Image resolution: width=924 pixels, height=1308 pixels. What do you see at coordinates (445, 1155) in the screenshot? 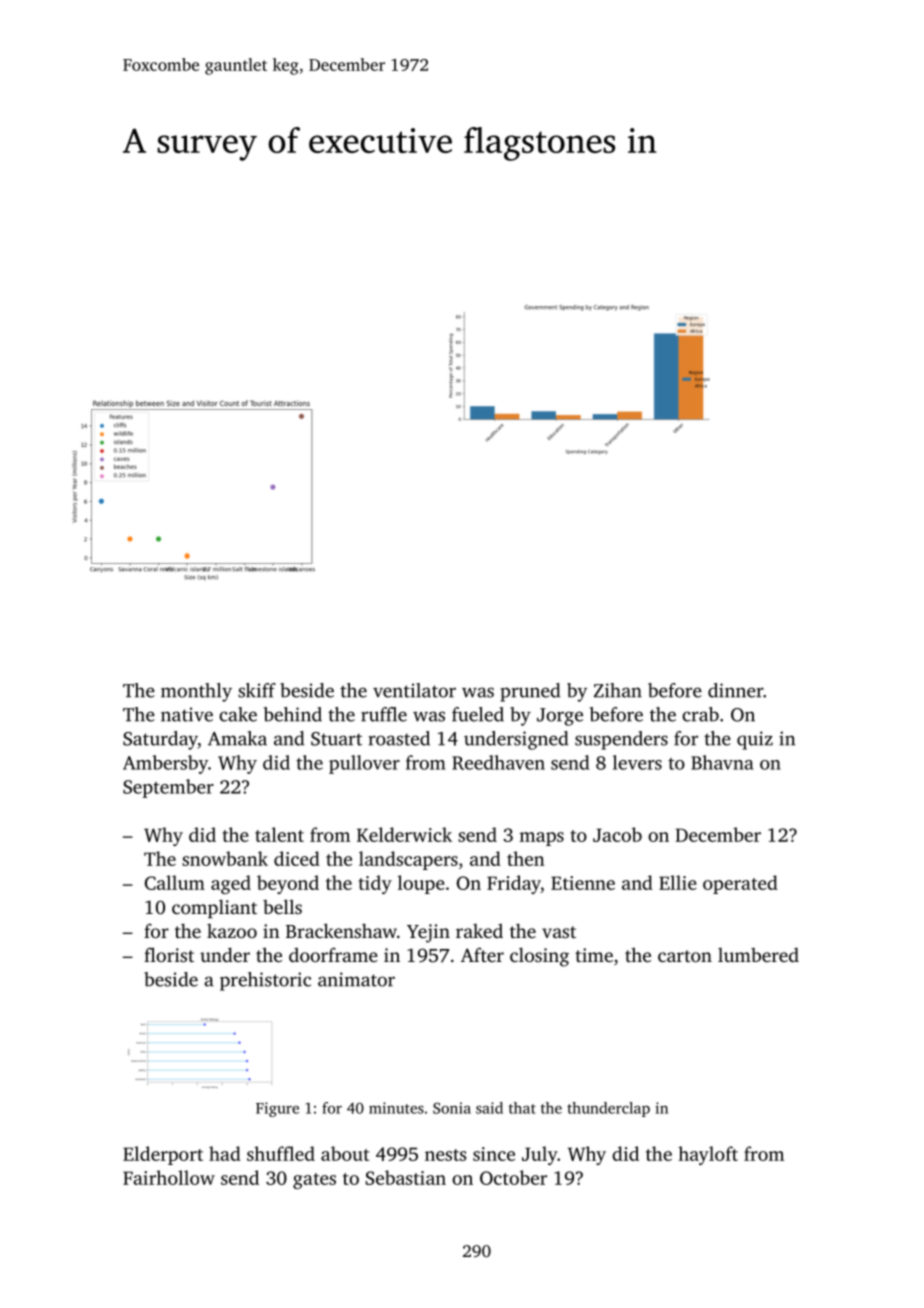
I see `nests` at bounding box center [445, 1155].
